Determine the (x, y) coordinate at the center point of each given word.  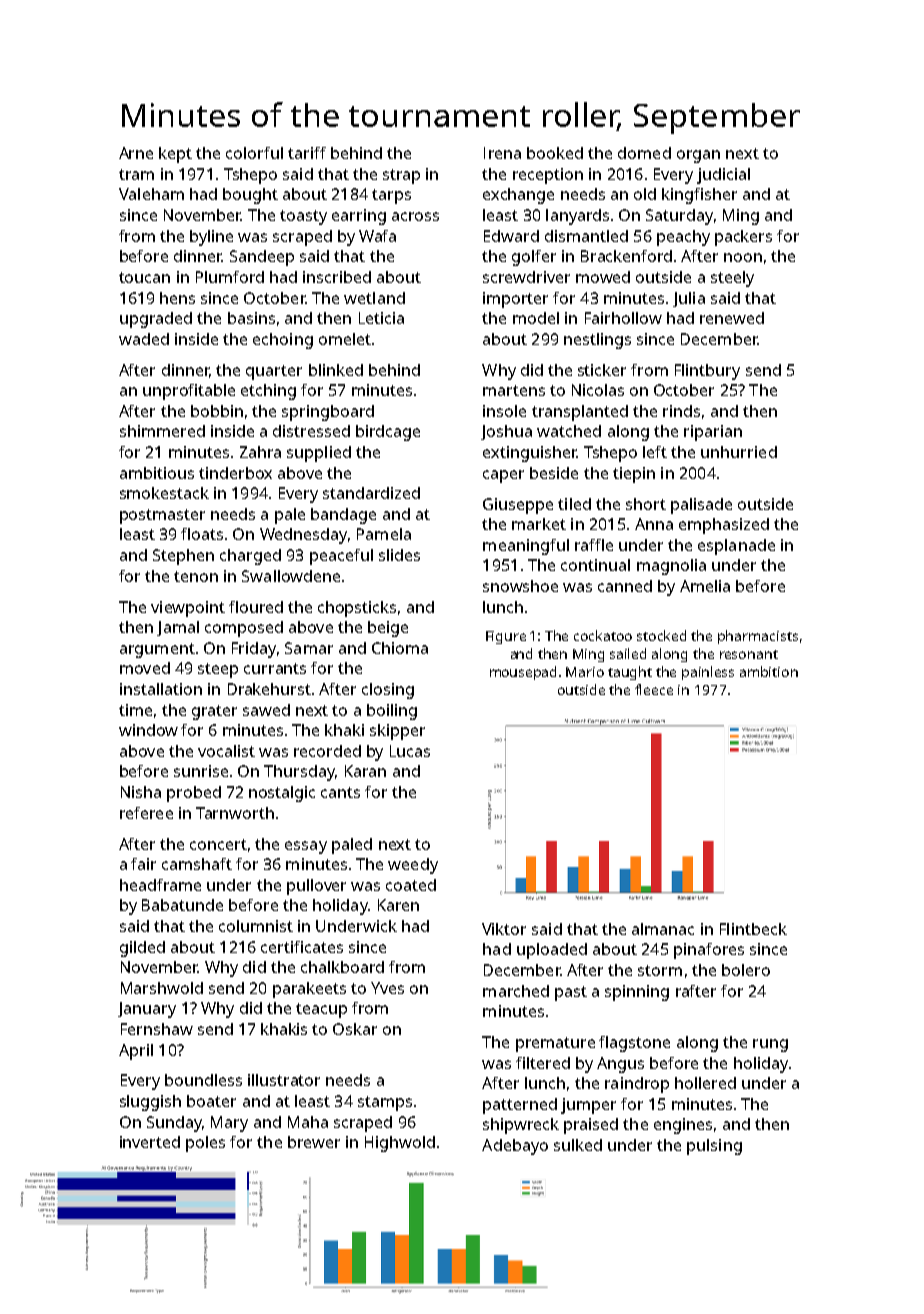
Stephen (183, 557)
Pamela (384, 534)
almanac (663, 929)
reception (548, 176)
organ (698, 156)
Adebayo (515, 1147)
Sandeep (262, 258)
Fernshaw (157, 1029)
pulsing (714, 1147)
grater (214, 712)
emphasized (724, 526)
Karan (365, 771)
